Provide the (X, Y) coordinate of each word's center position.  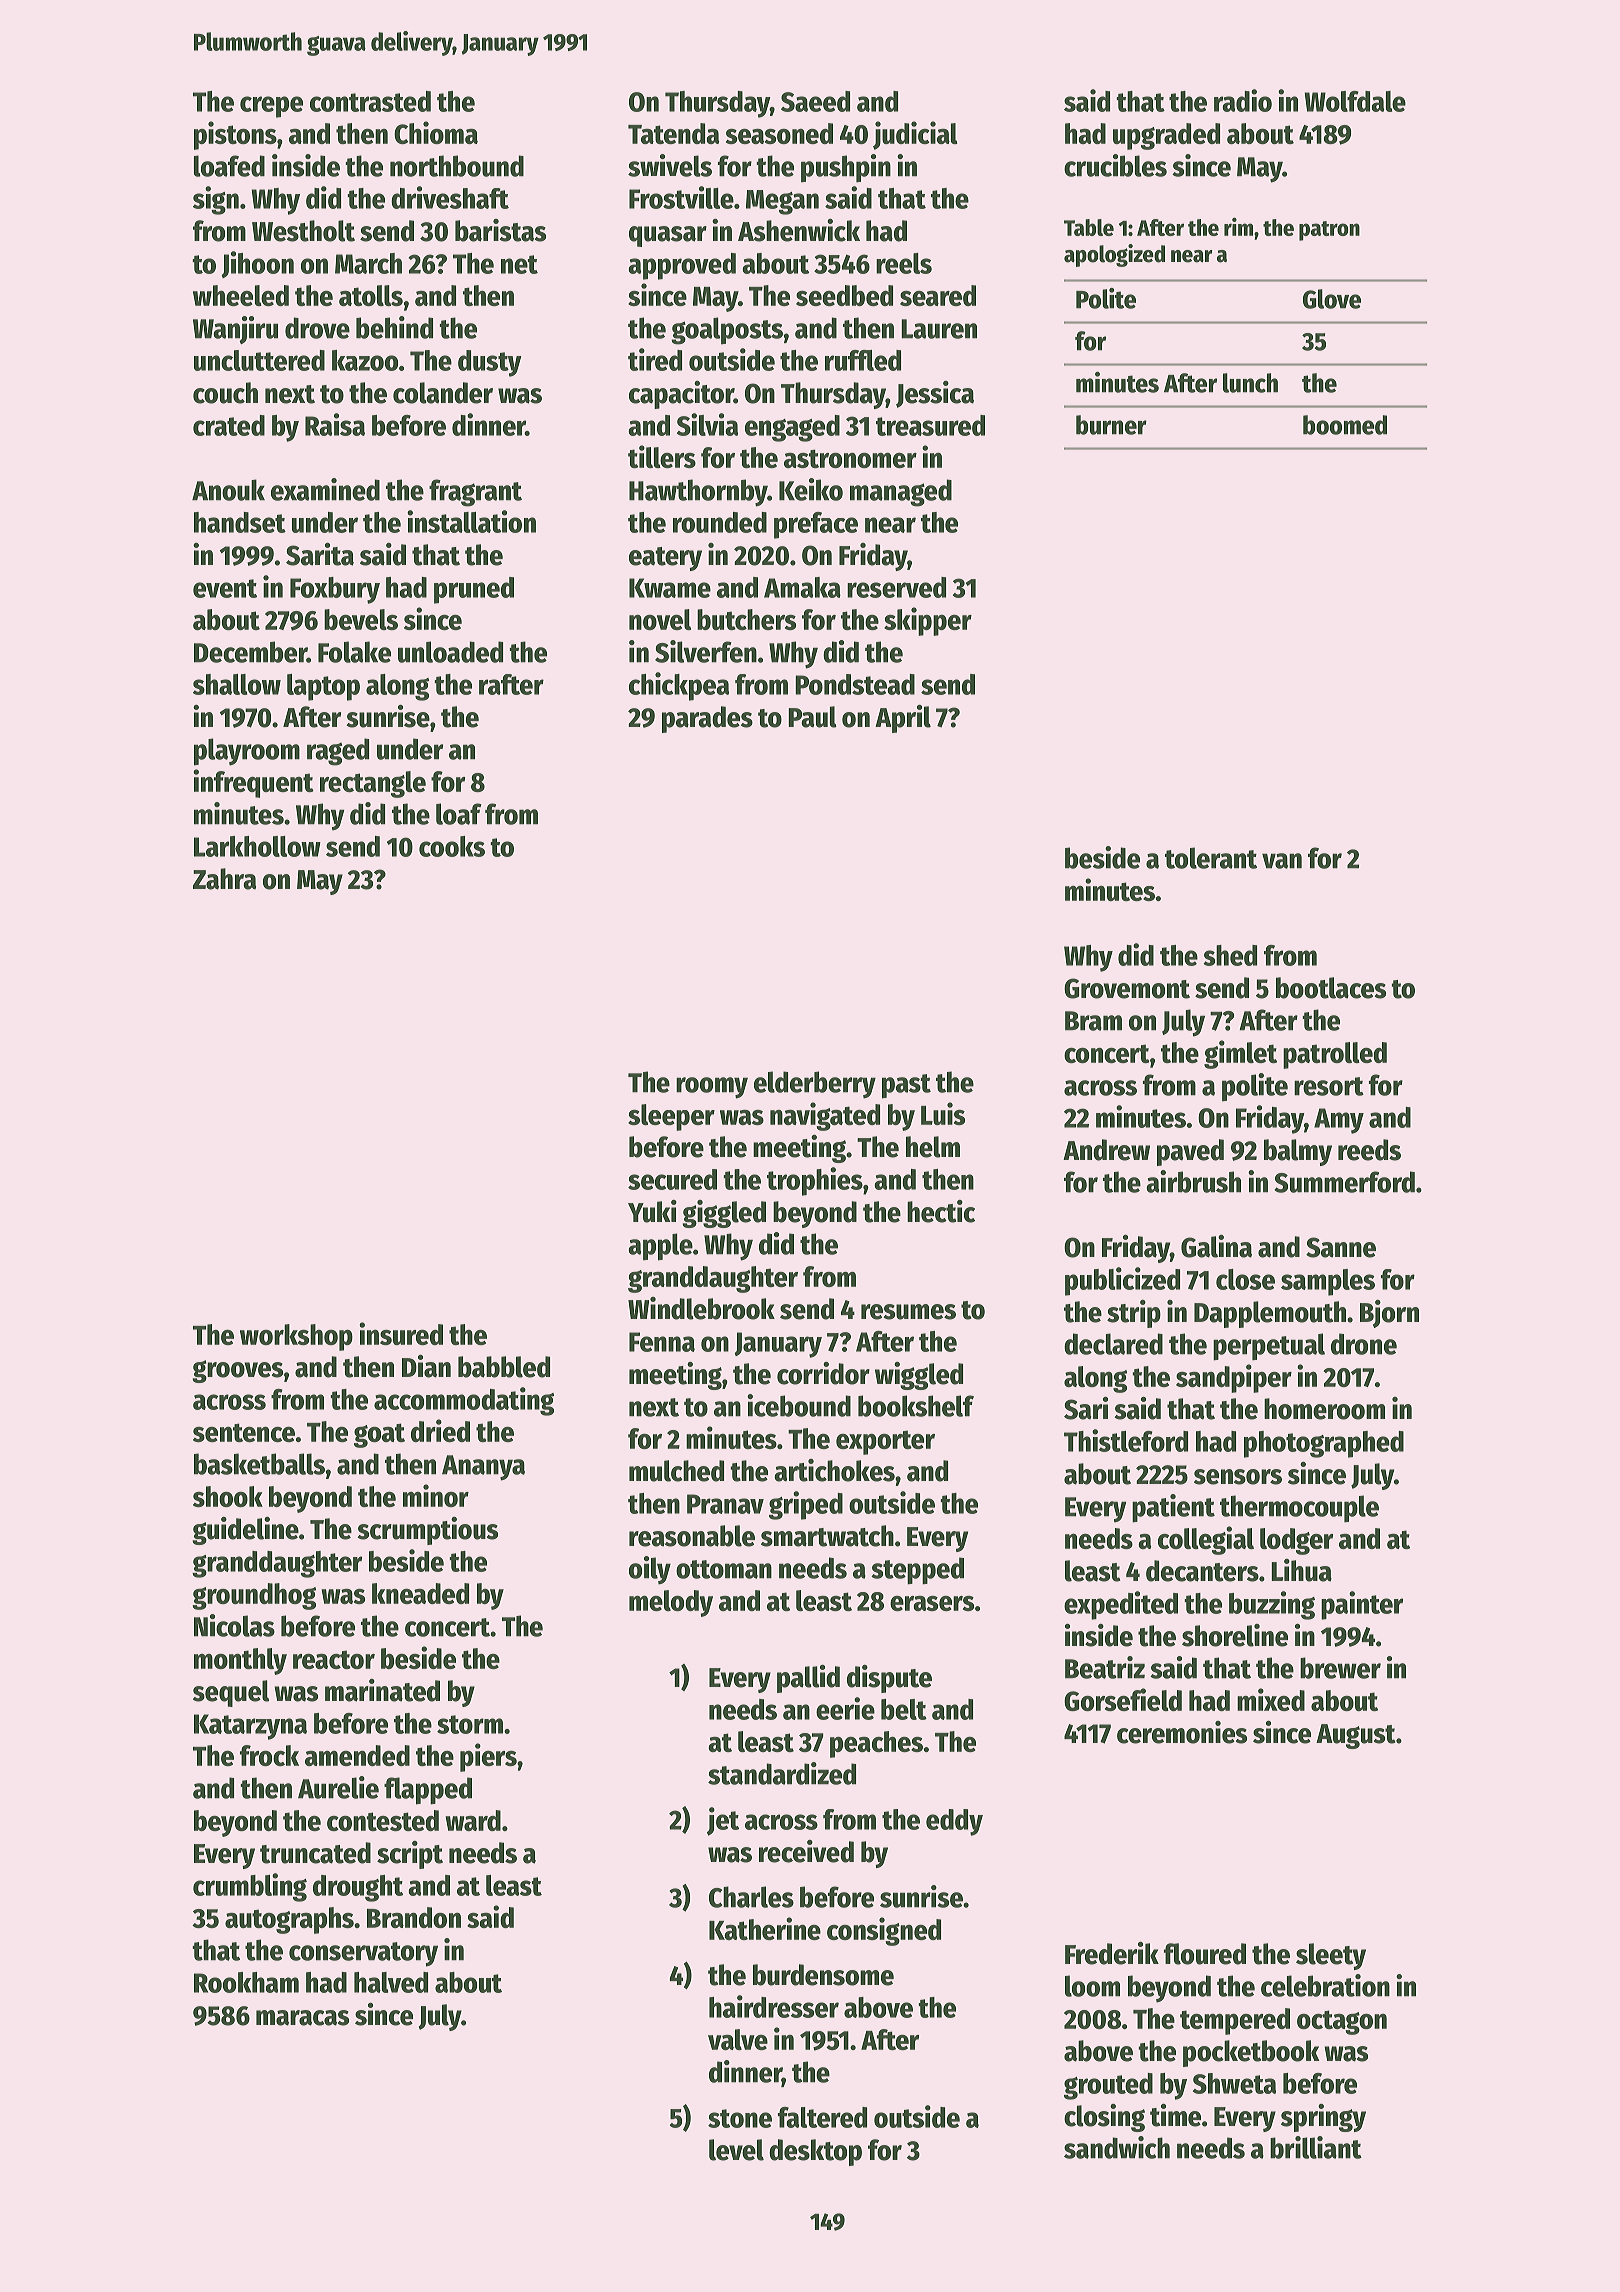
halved (391, 1982)
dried (440, 1430)
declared (1113, 1344)
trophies (815, 1181)
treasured (930, 425)
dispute (889, 1679)
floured (1205, 1954)
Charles (751, 1897)
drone (1364, 1344)
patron (1329, 231)
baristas (500, 230)
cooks (452, 846)
